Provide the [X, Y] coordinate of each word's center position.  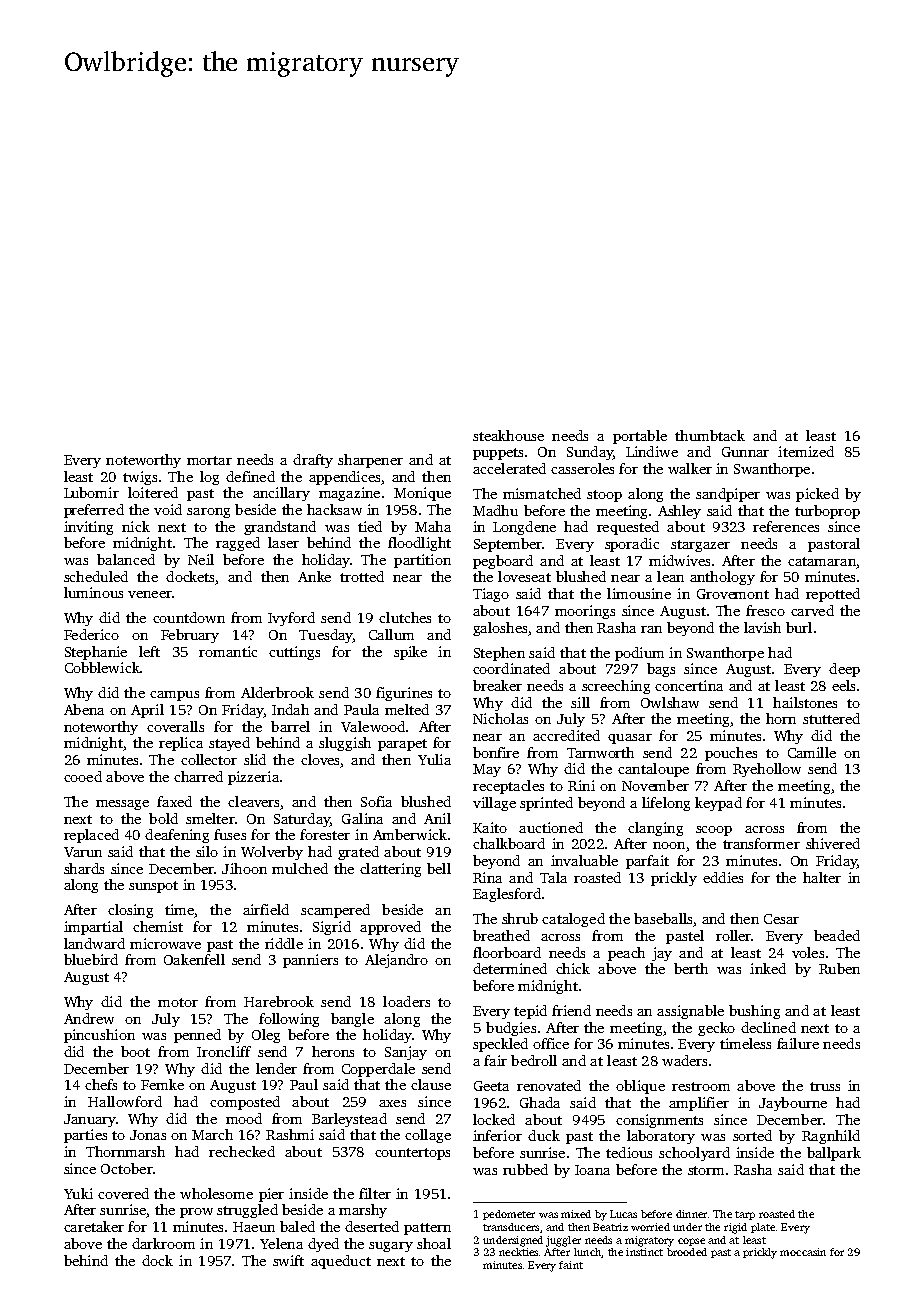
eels [843, 685]
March [212, 1134]
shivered [833, 843]
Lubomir [91, 492]
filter [375, 1193]
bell [439, 868]
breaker [497, 685]
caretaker [94, 1226]
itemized [806, 451]
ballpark [834, 1154]
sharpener [370, 461]
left [149, 651]
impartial [93, 928]
